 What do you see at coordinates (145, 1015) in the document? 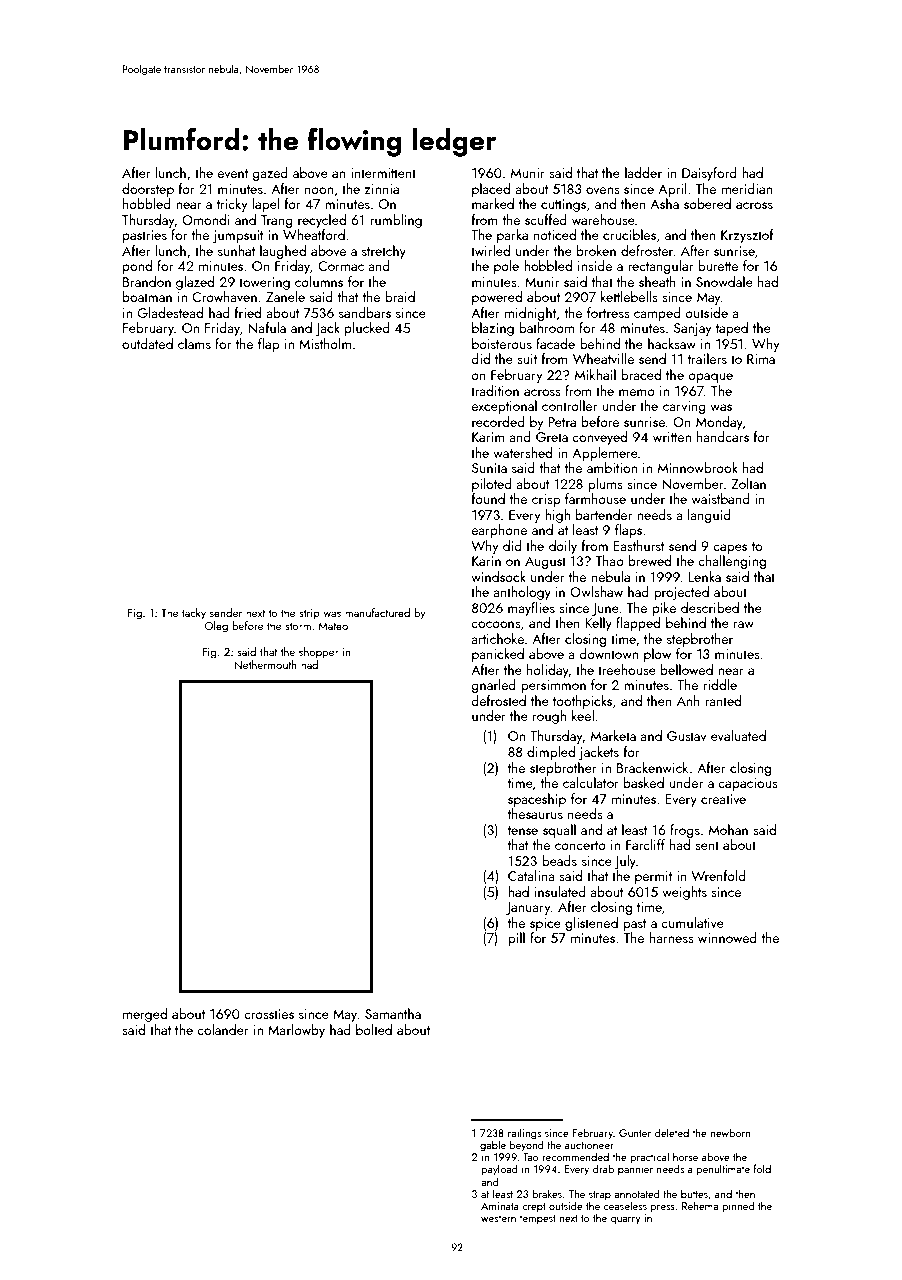
I see `merged` at bounding box center [145, 1015].
